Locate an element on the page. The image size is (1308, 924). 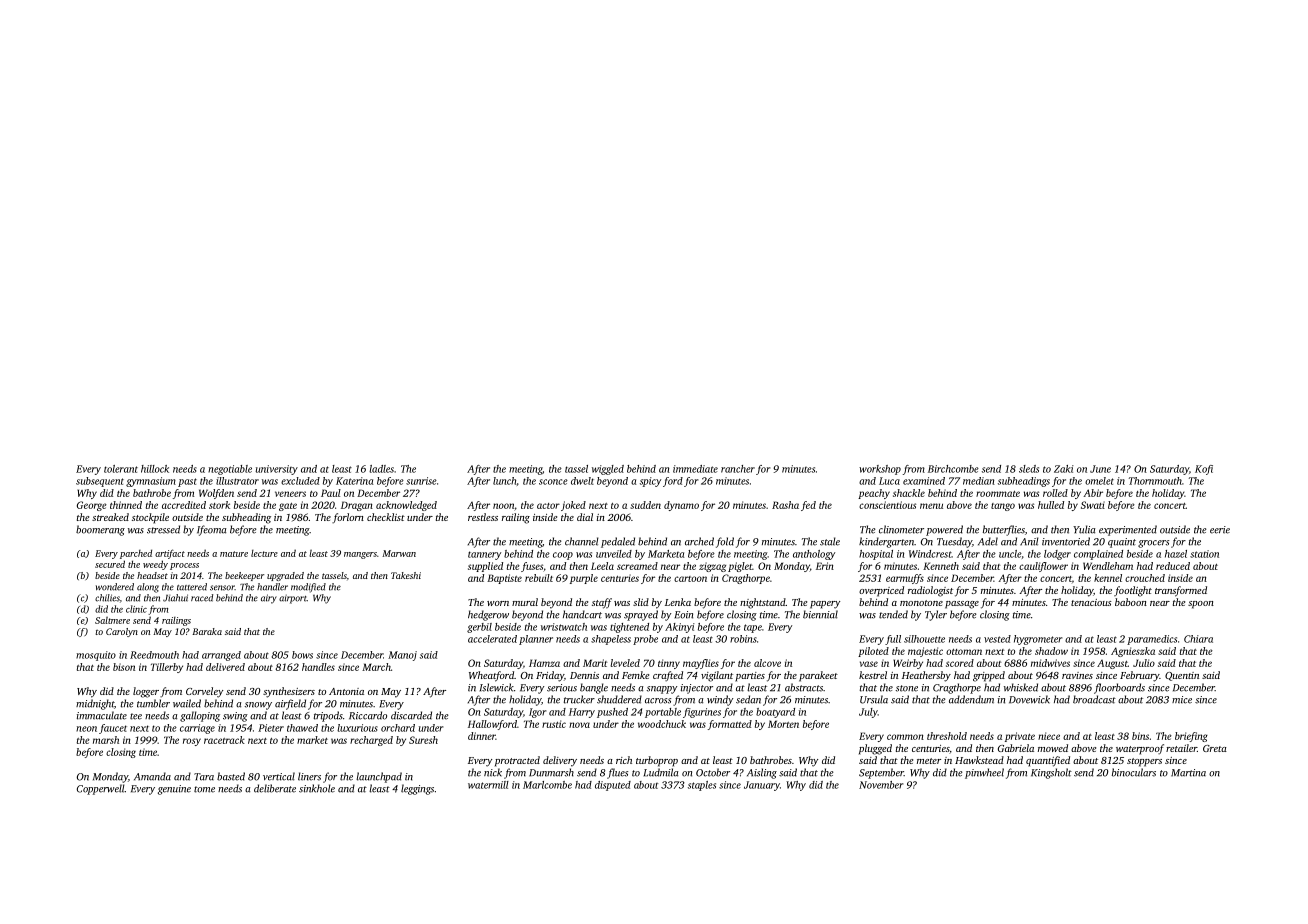
Ifeoma is located at coordinates (211, 530).
